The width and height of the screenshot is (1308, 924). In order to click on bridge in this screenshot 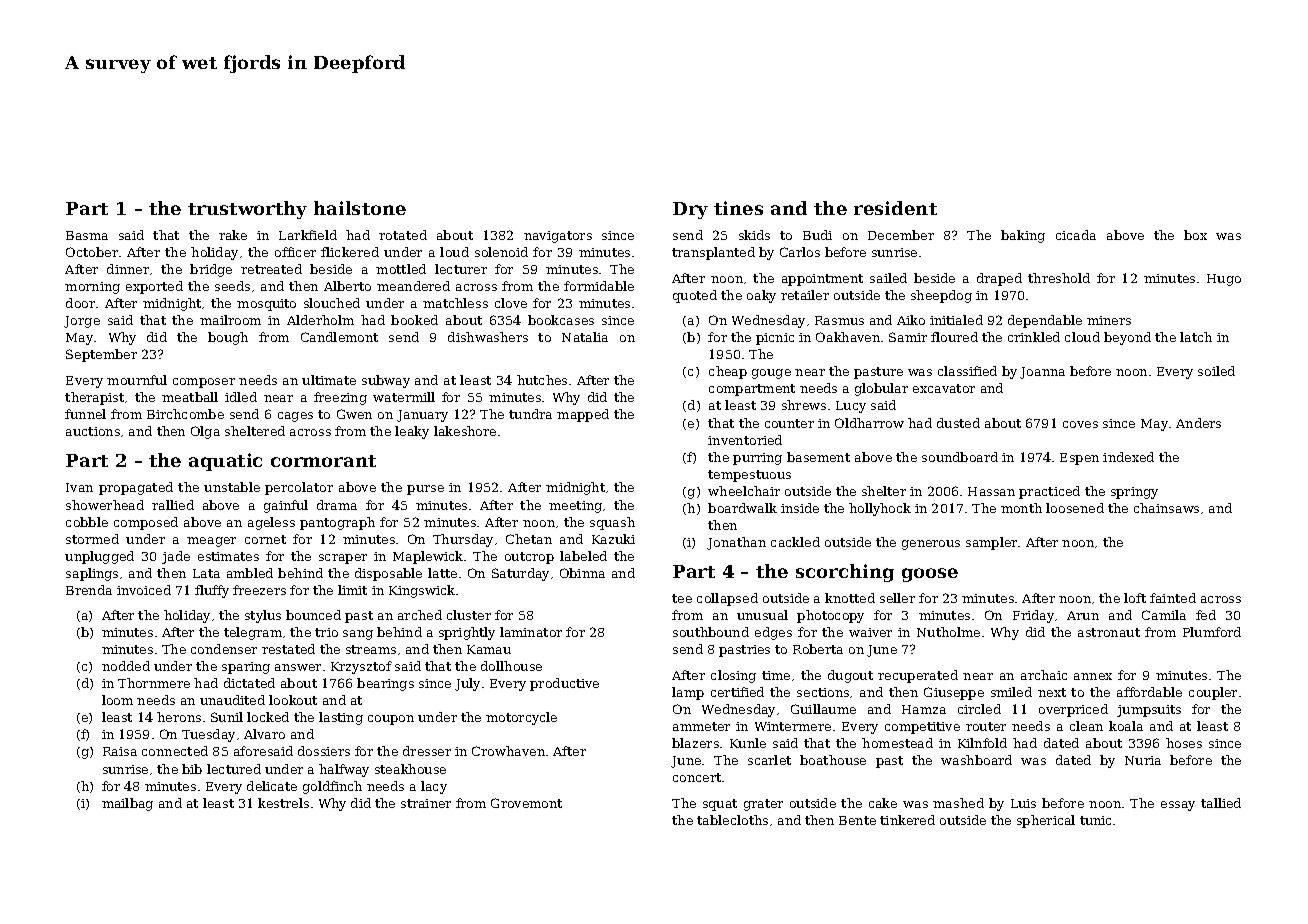, I will do `click(211, 270)`.
